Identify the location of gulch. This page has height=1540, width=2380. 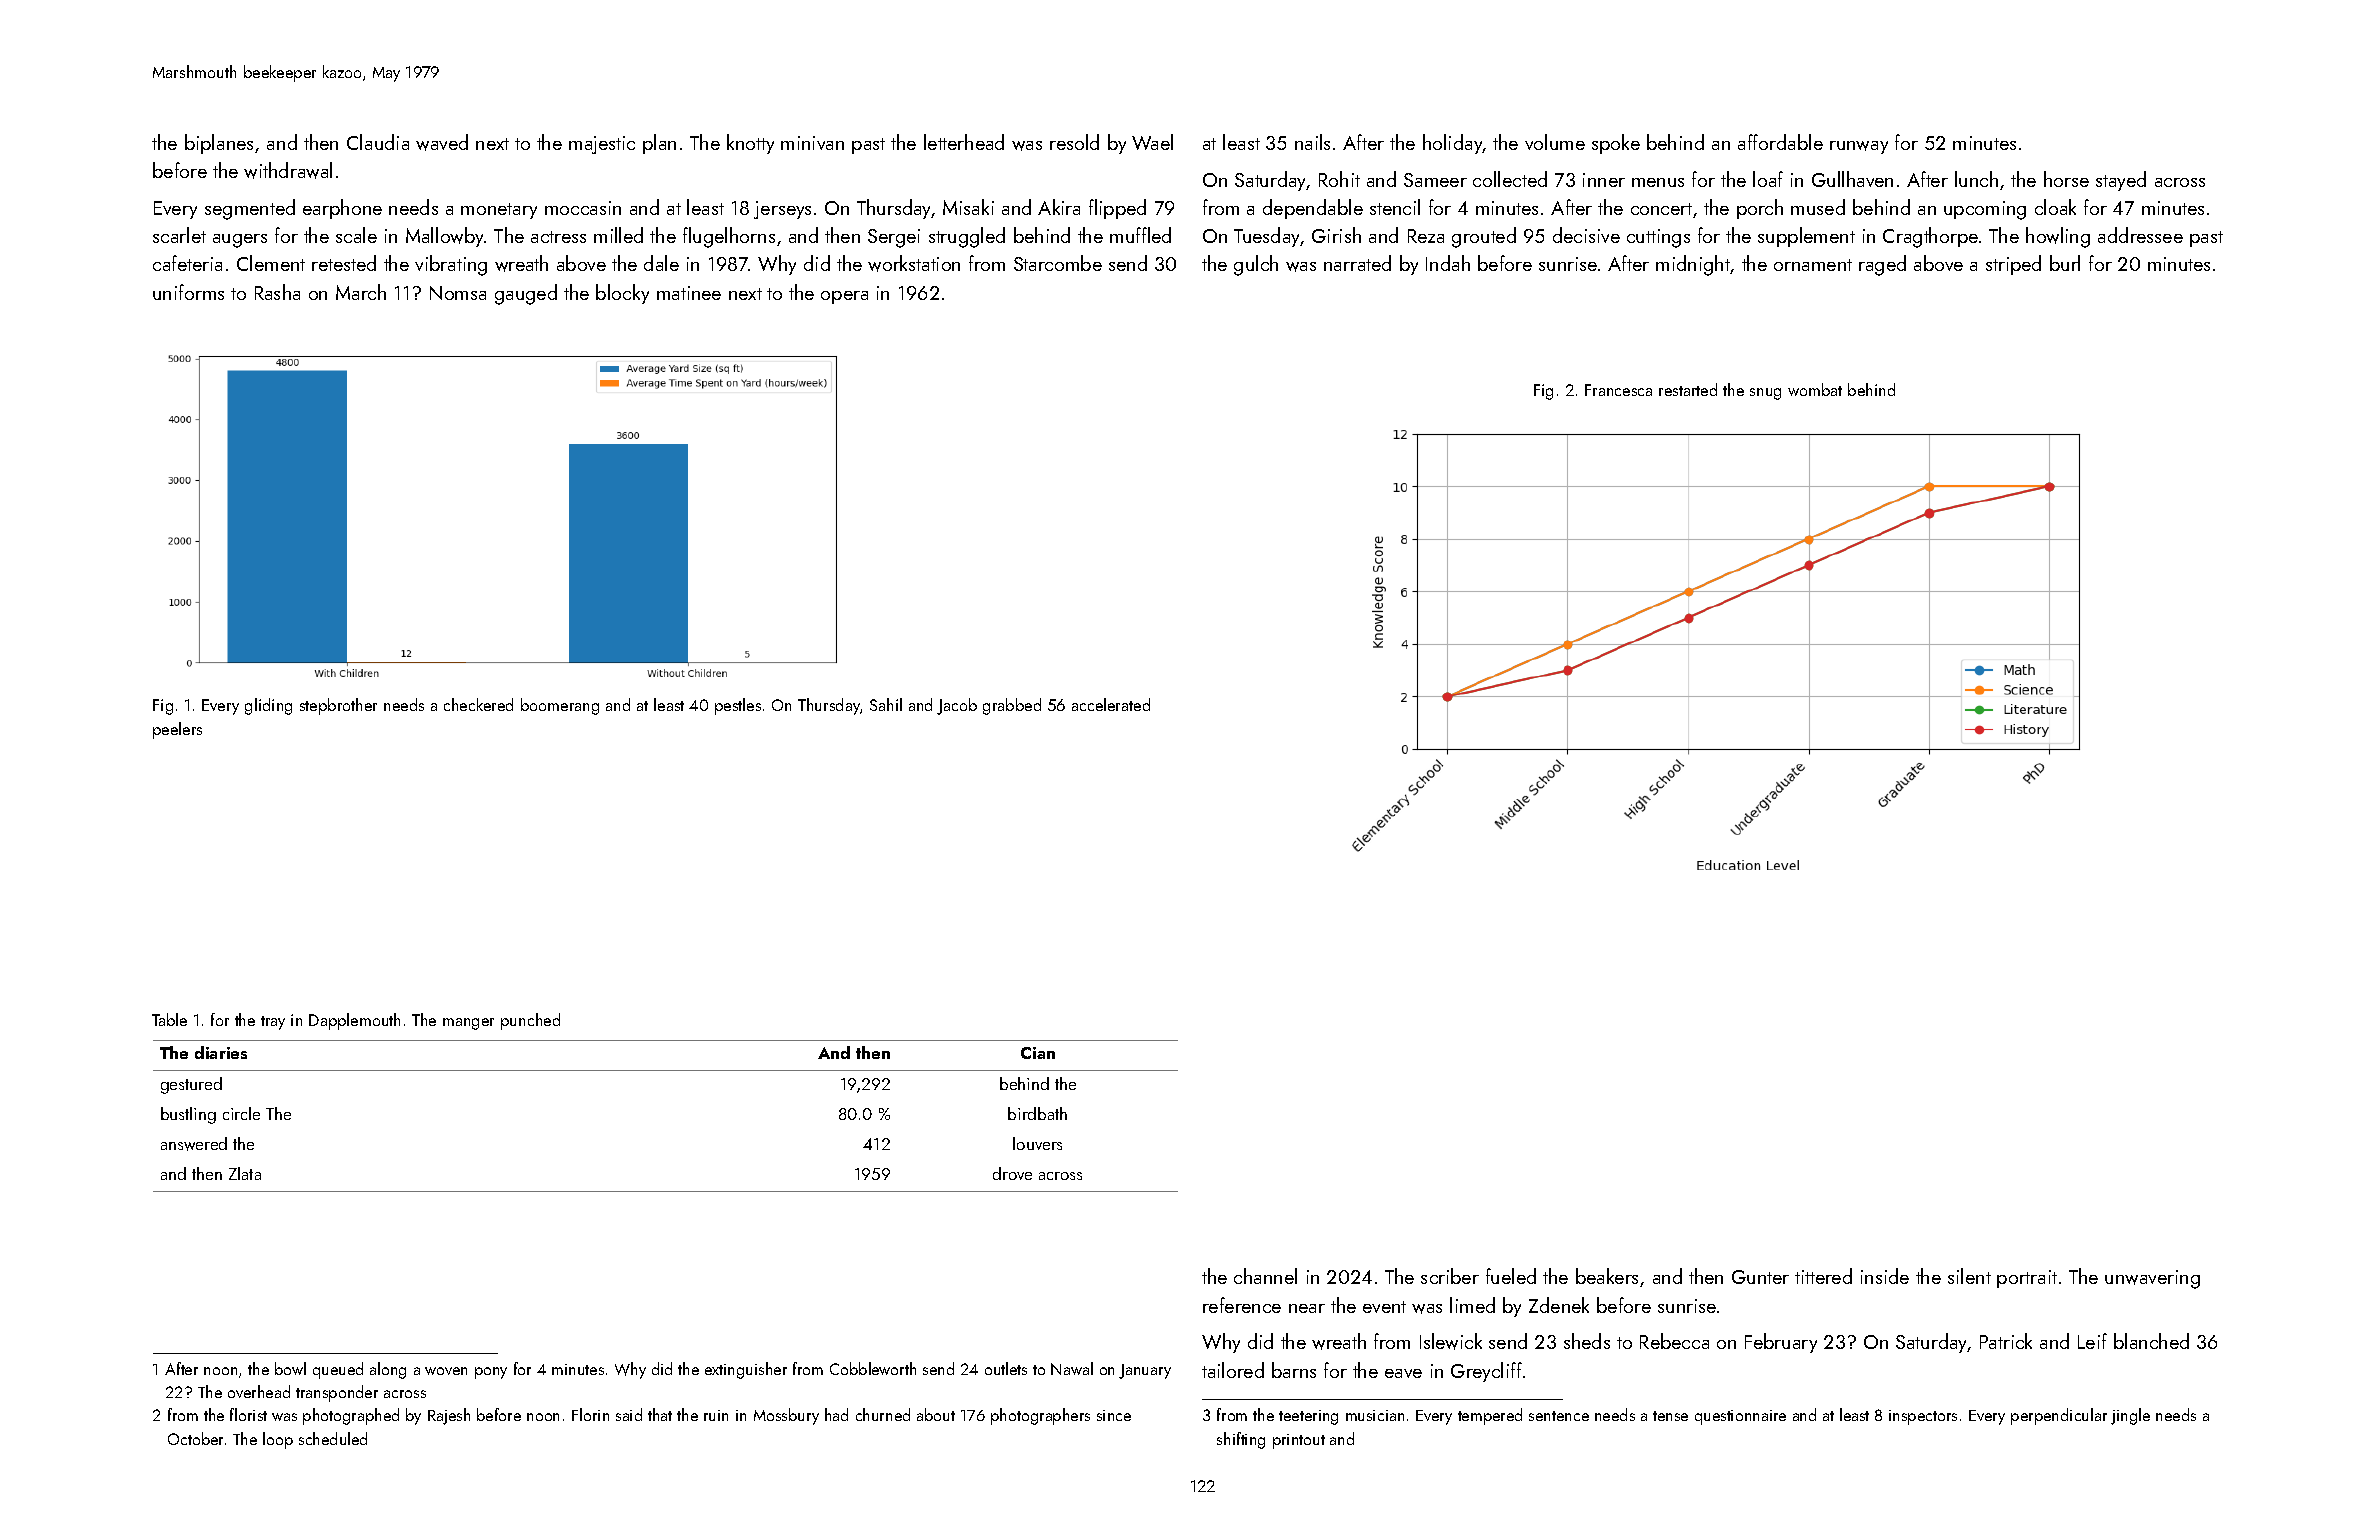
(1256, 265).
